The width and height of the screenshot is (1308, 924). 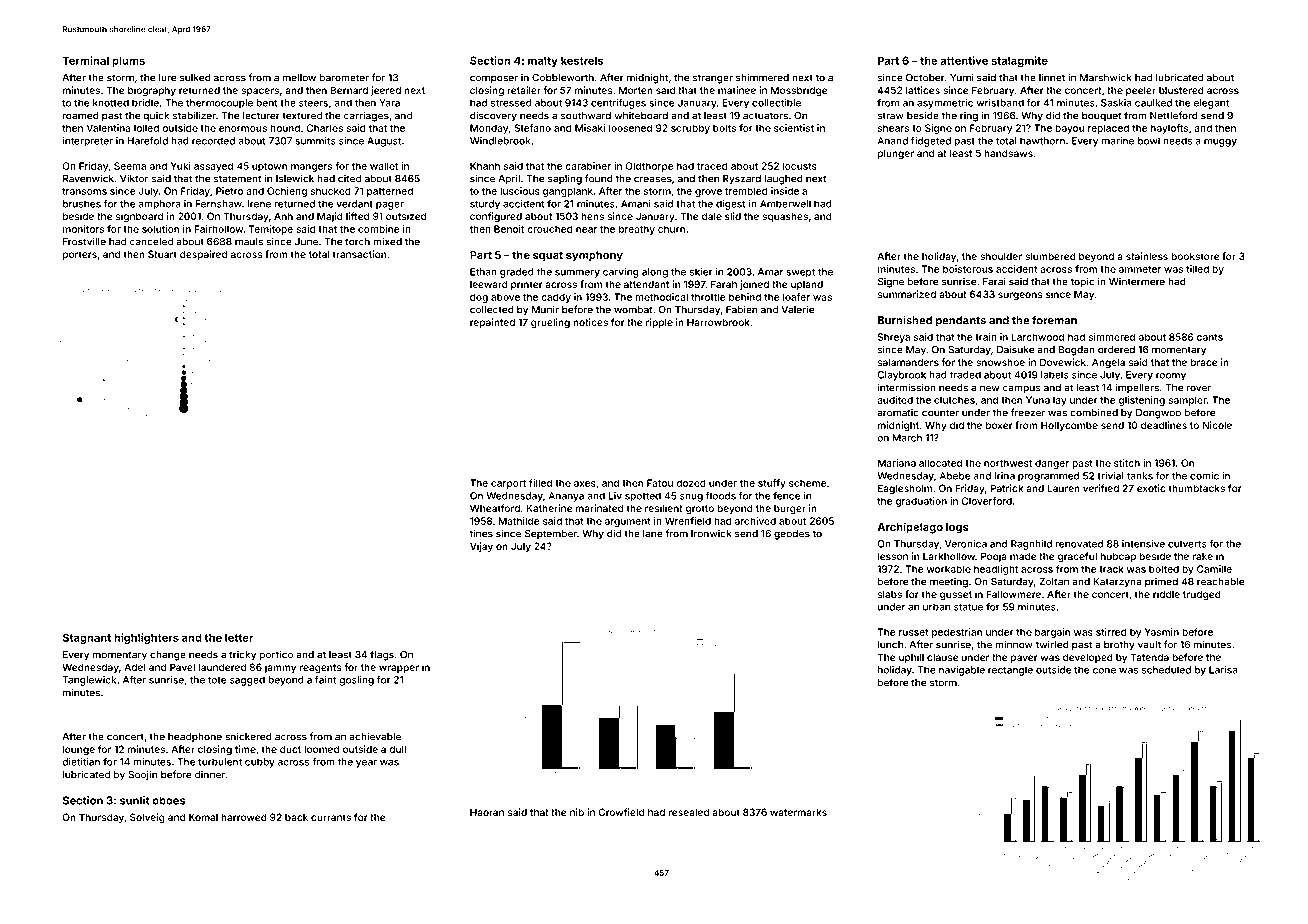 I want to click on back, so click(x=296, y=817).
